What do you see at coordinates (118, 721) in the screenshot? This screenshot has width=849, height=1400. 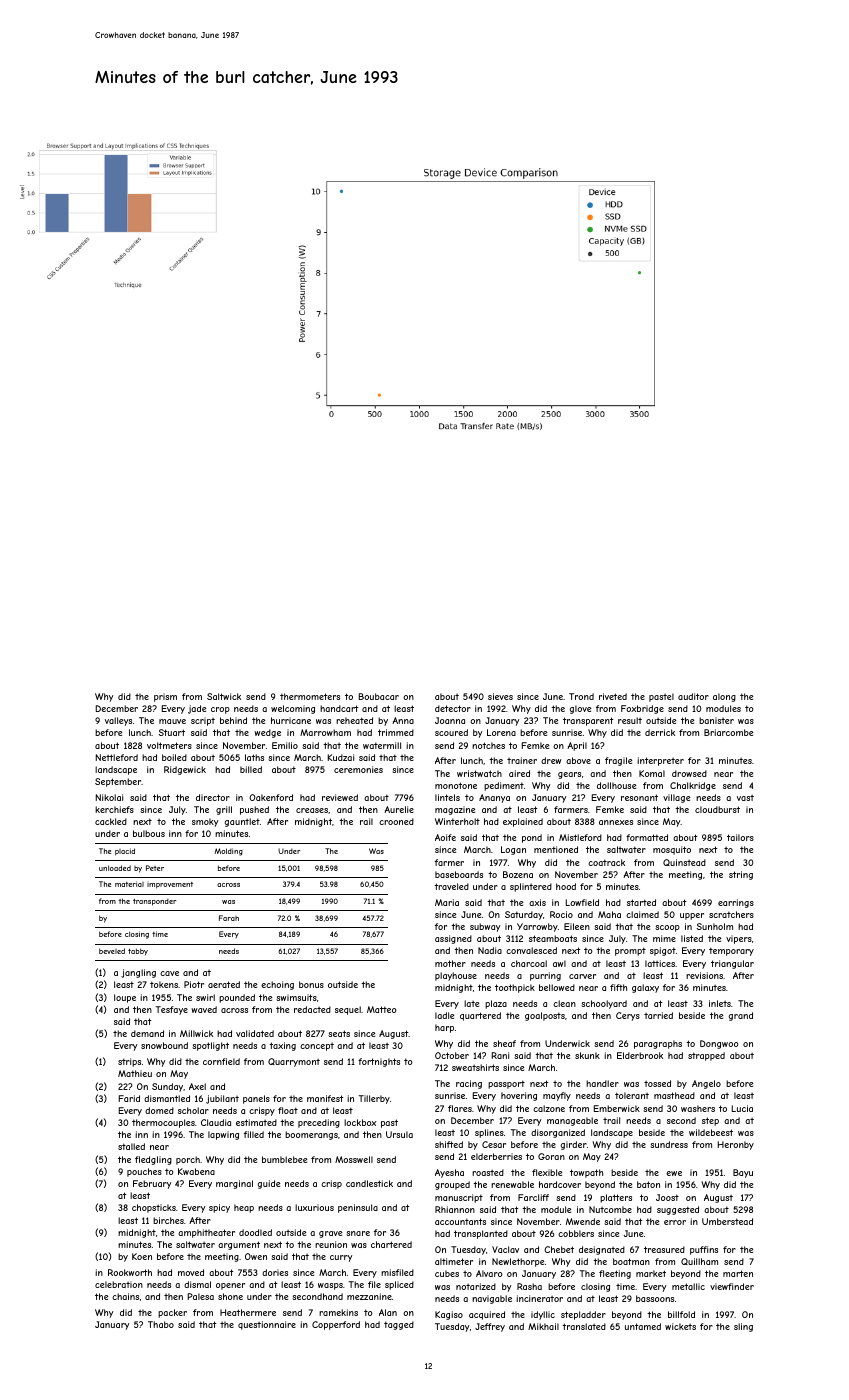 I see `valleys` at bounding box center [118, 721].
